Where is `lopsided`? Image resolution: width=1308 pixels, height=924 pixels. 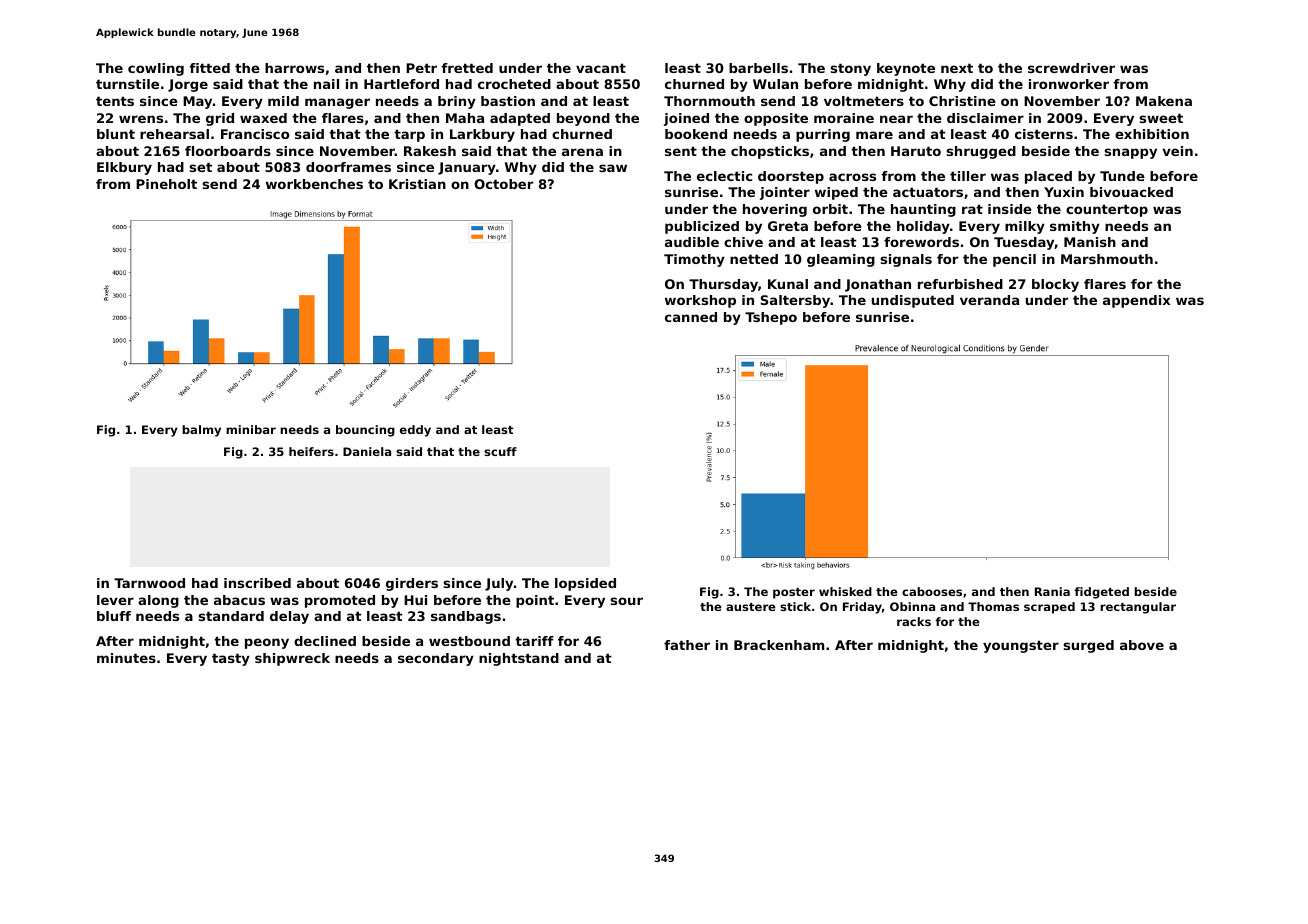
lopsided is located at coordinates (585, 584).
